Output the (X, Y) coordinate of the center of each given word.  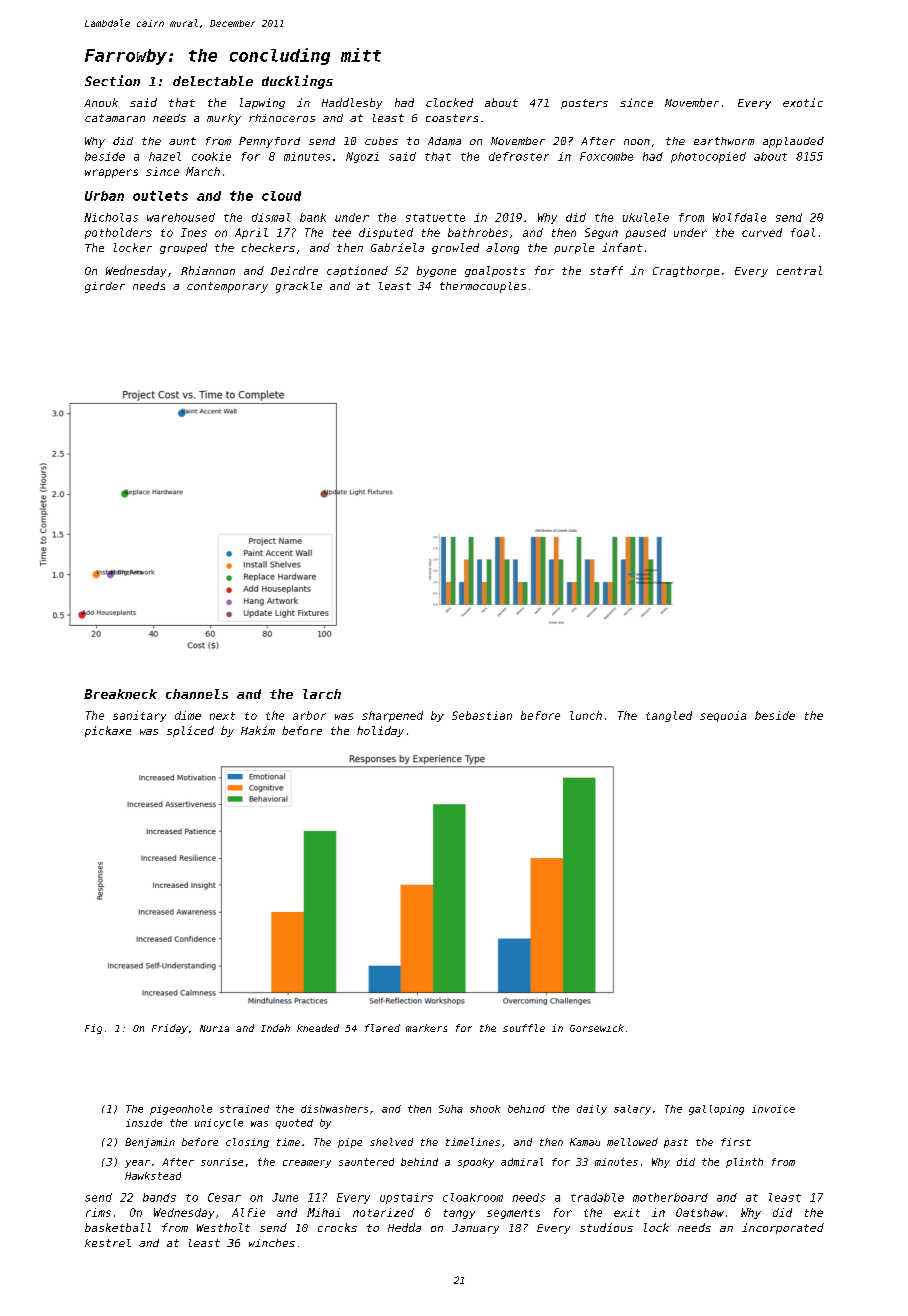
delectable (213, 81)
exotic (803, 102)
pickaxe (108, 731)
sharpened (392, 716)
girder (105, 287)
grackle (299, 287)
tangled (669, 716)
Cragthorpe (686, 271)
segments (513, 1214)
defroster (519, 156)
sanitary (139, 716)
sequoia (723, 716)
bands (159, 1197)
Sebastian (482, 715)
